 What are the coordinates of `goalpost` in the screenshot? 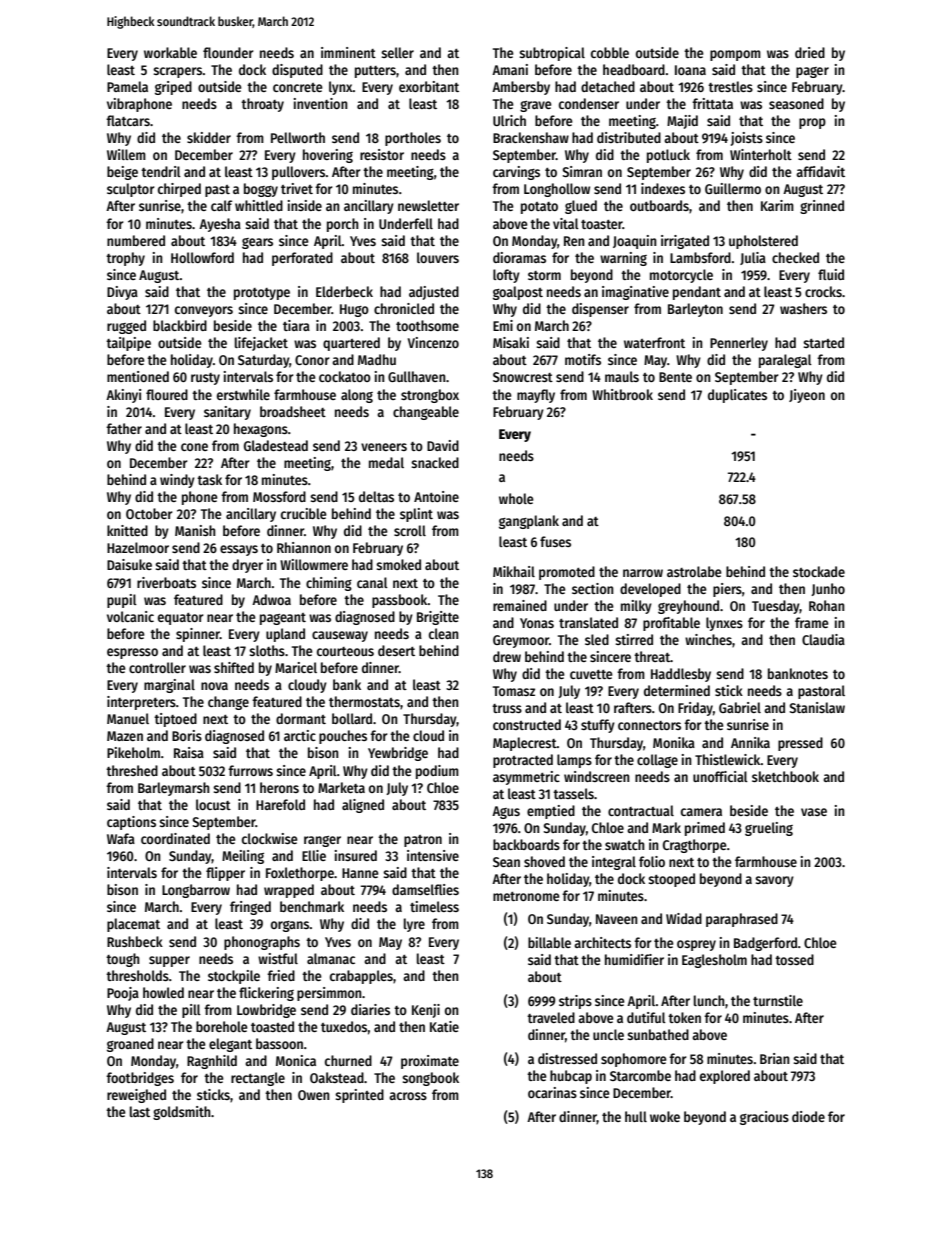 It's located at (518, 293).
